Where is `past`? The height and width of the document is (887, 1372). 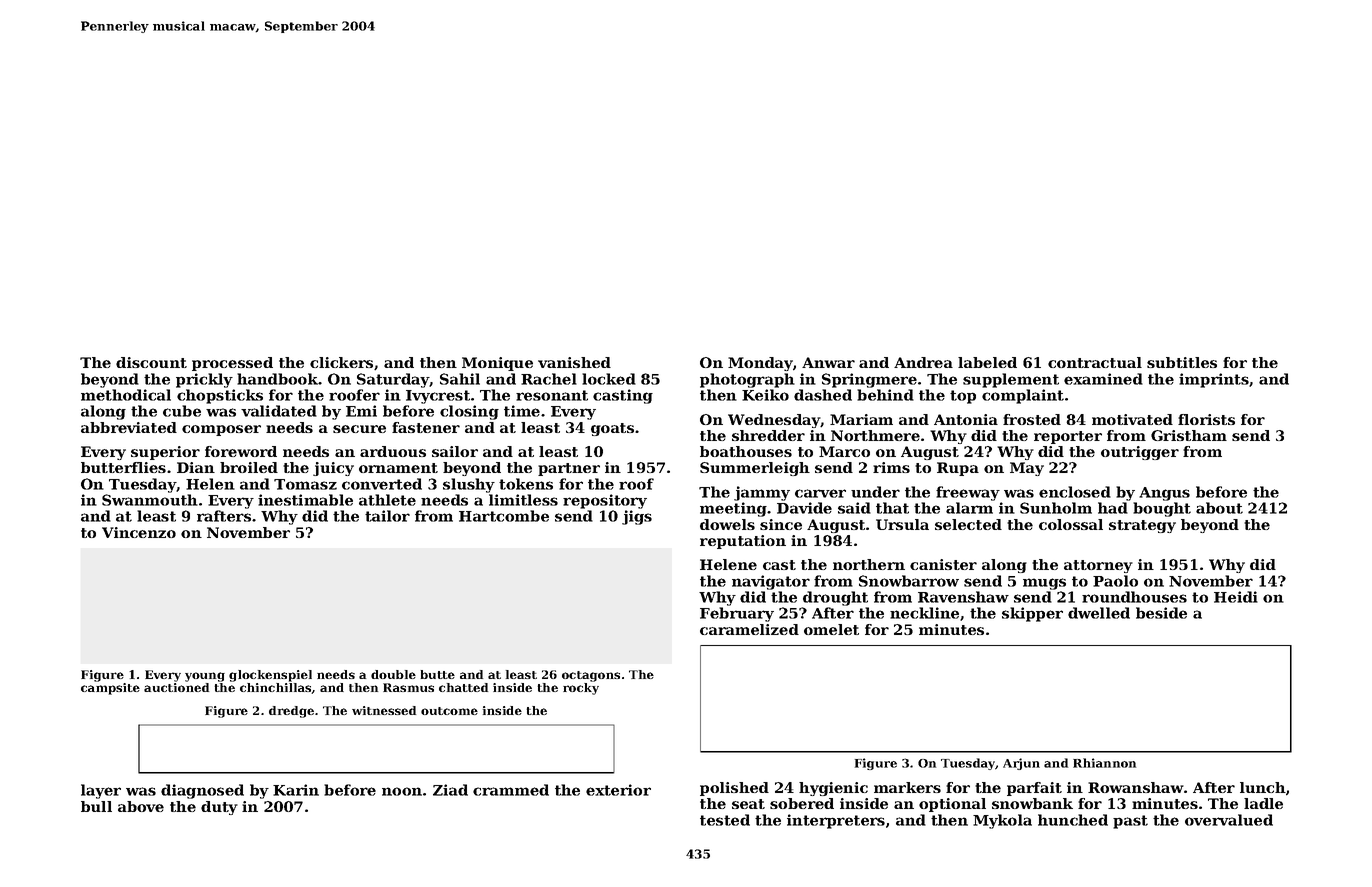 past is located at coordinates (1130, 822).
